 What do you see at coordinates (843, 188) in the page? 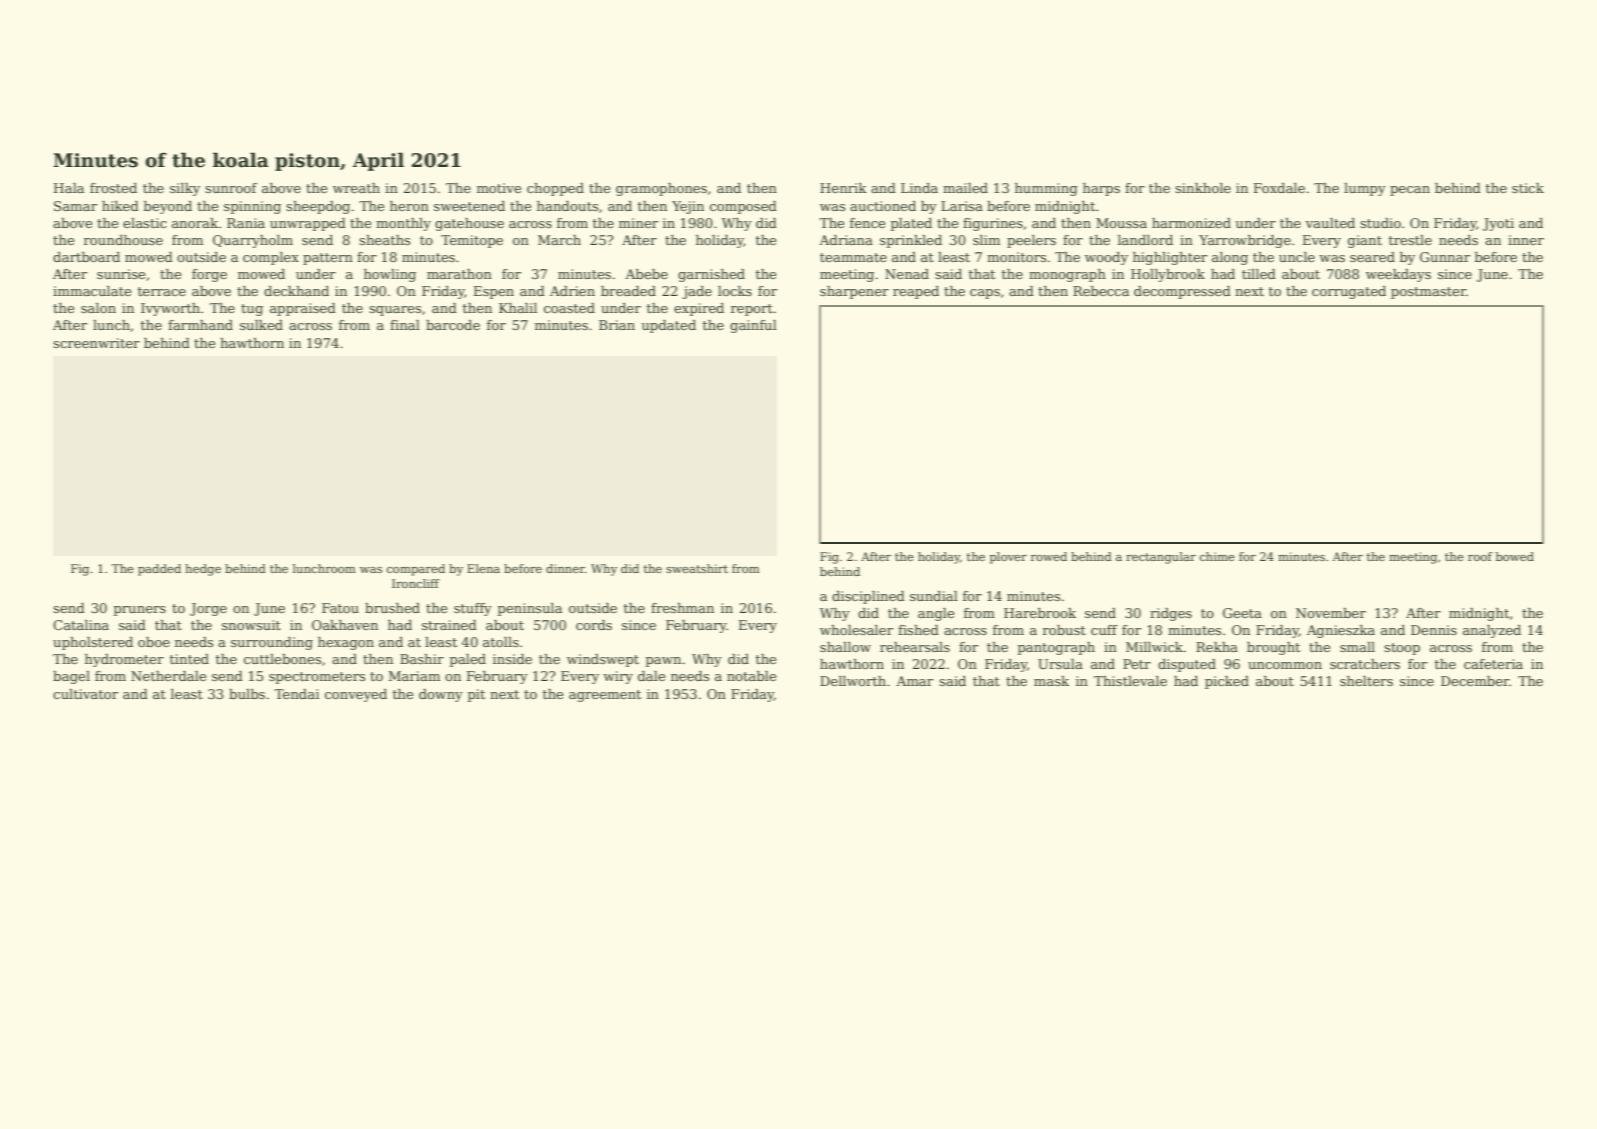
I see `Henrik` at bounding box center [843, 188].
